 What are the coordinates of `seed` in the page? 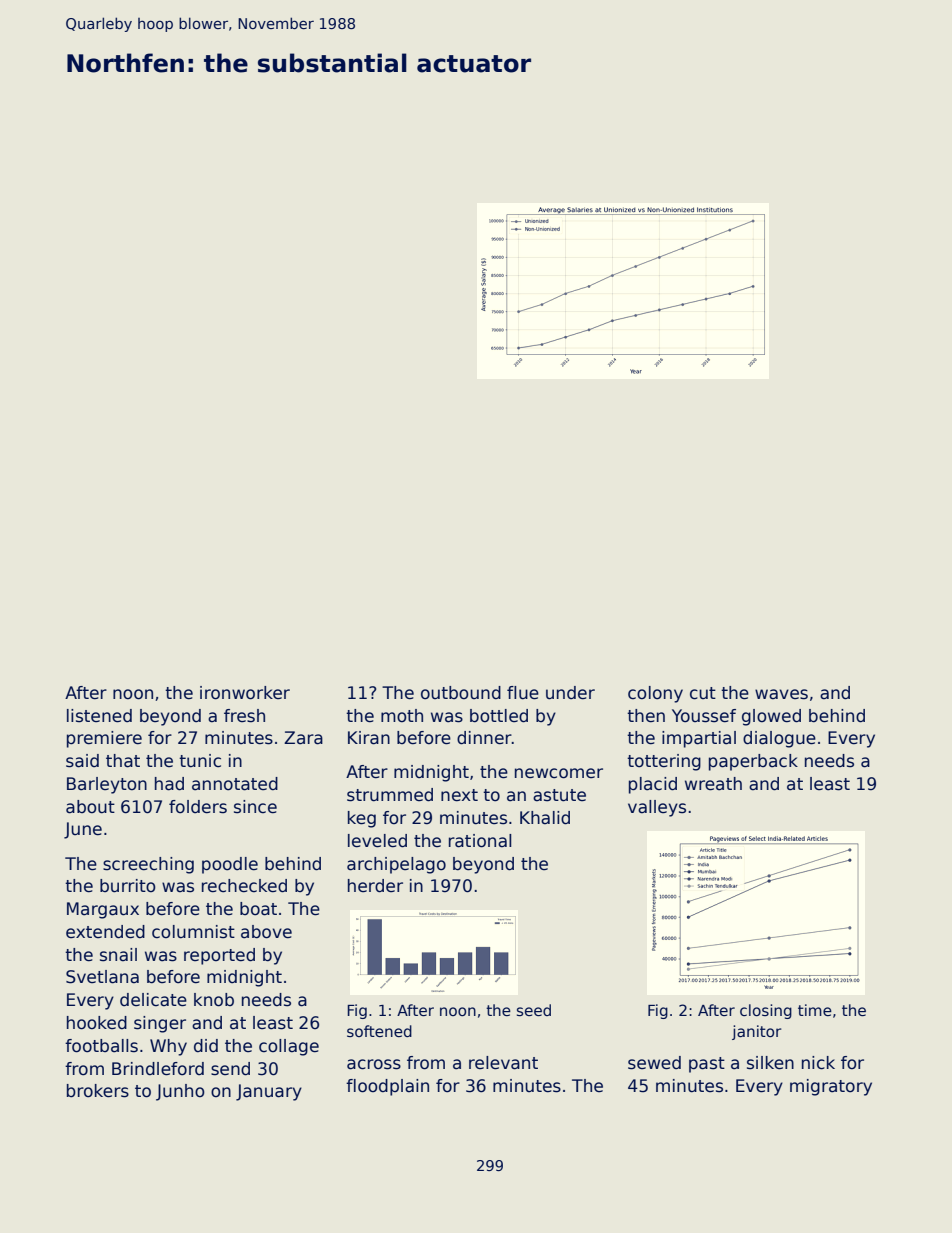 It's located at (534, 1010).
